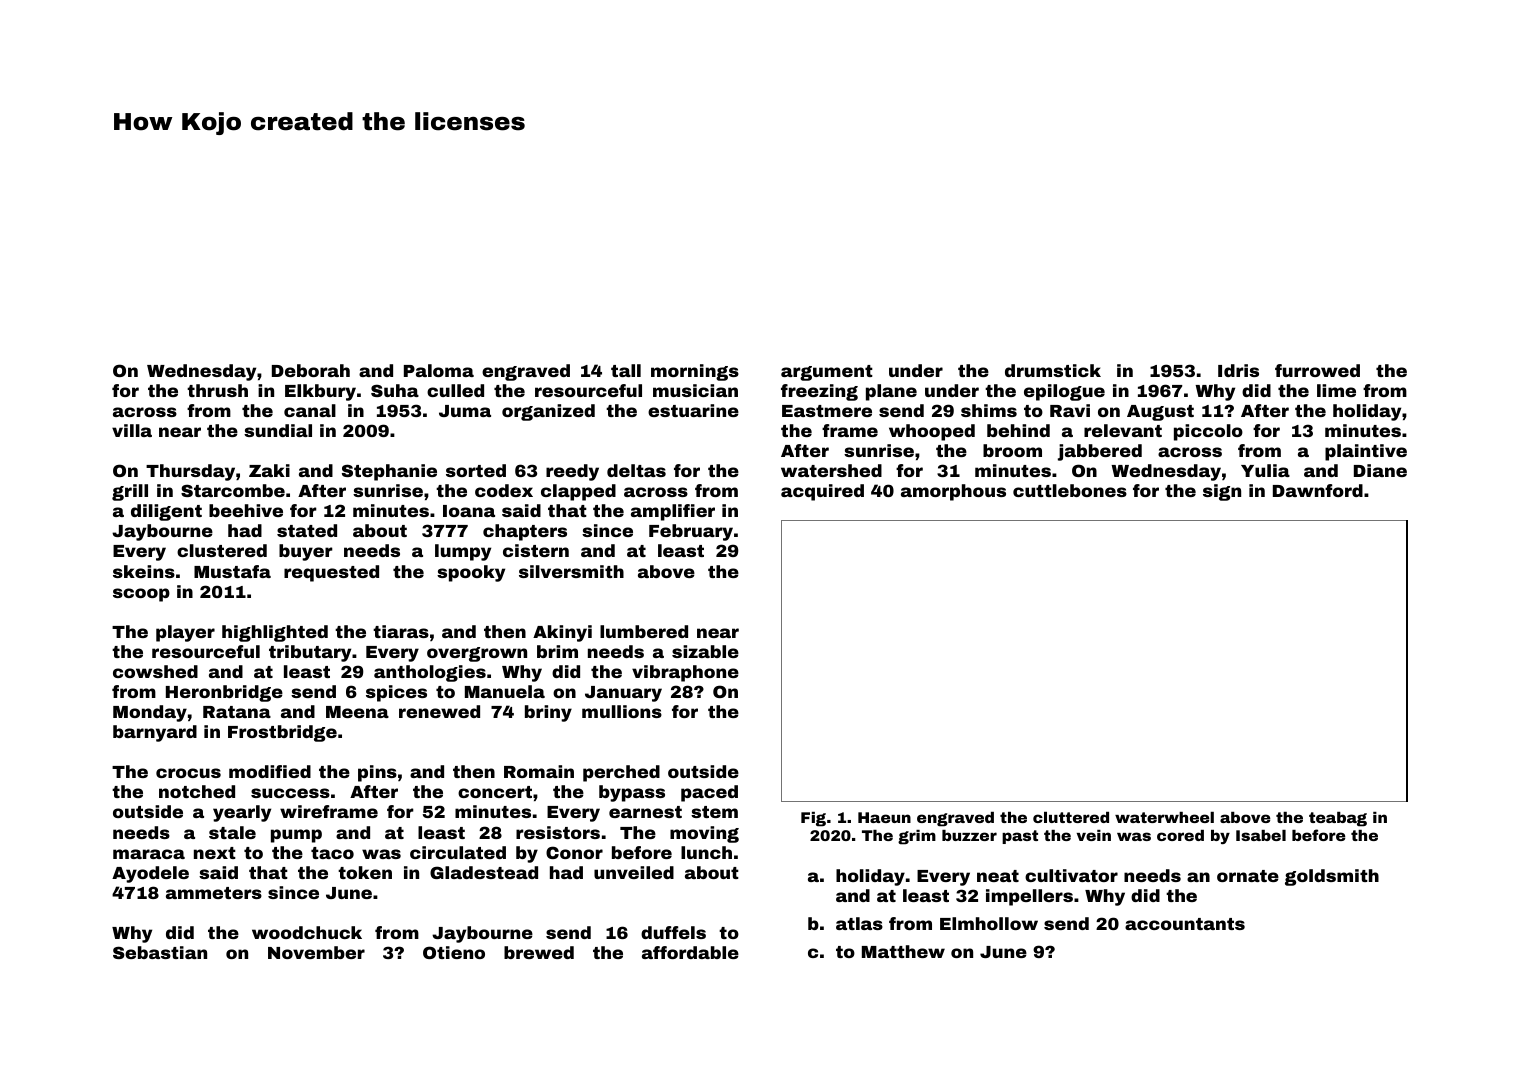 Image resolution: width=1520 pixels, height=1075 pixels. What do you see at coordinates (155, 671) in the page?
I see `cowshed` at bounding box center [155, 671].
